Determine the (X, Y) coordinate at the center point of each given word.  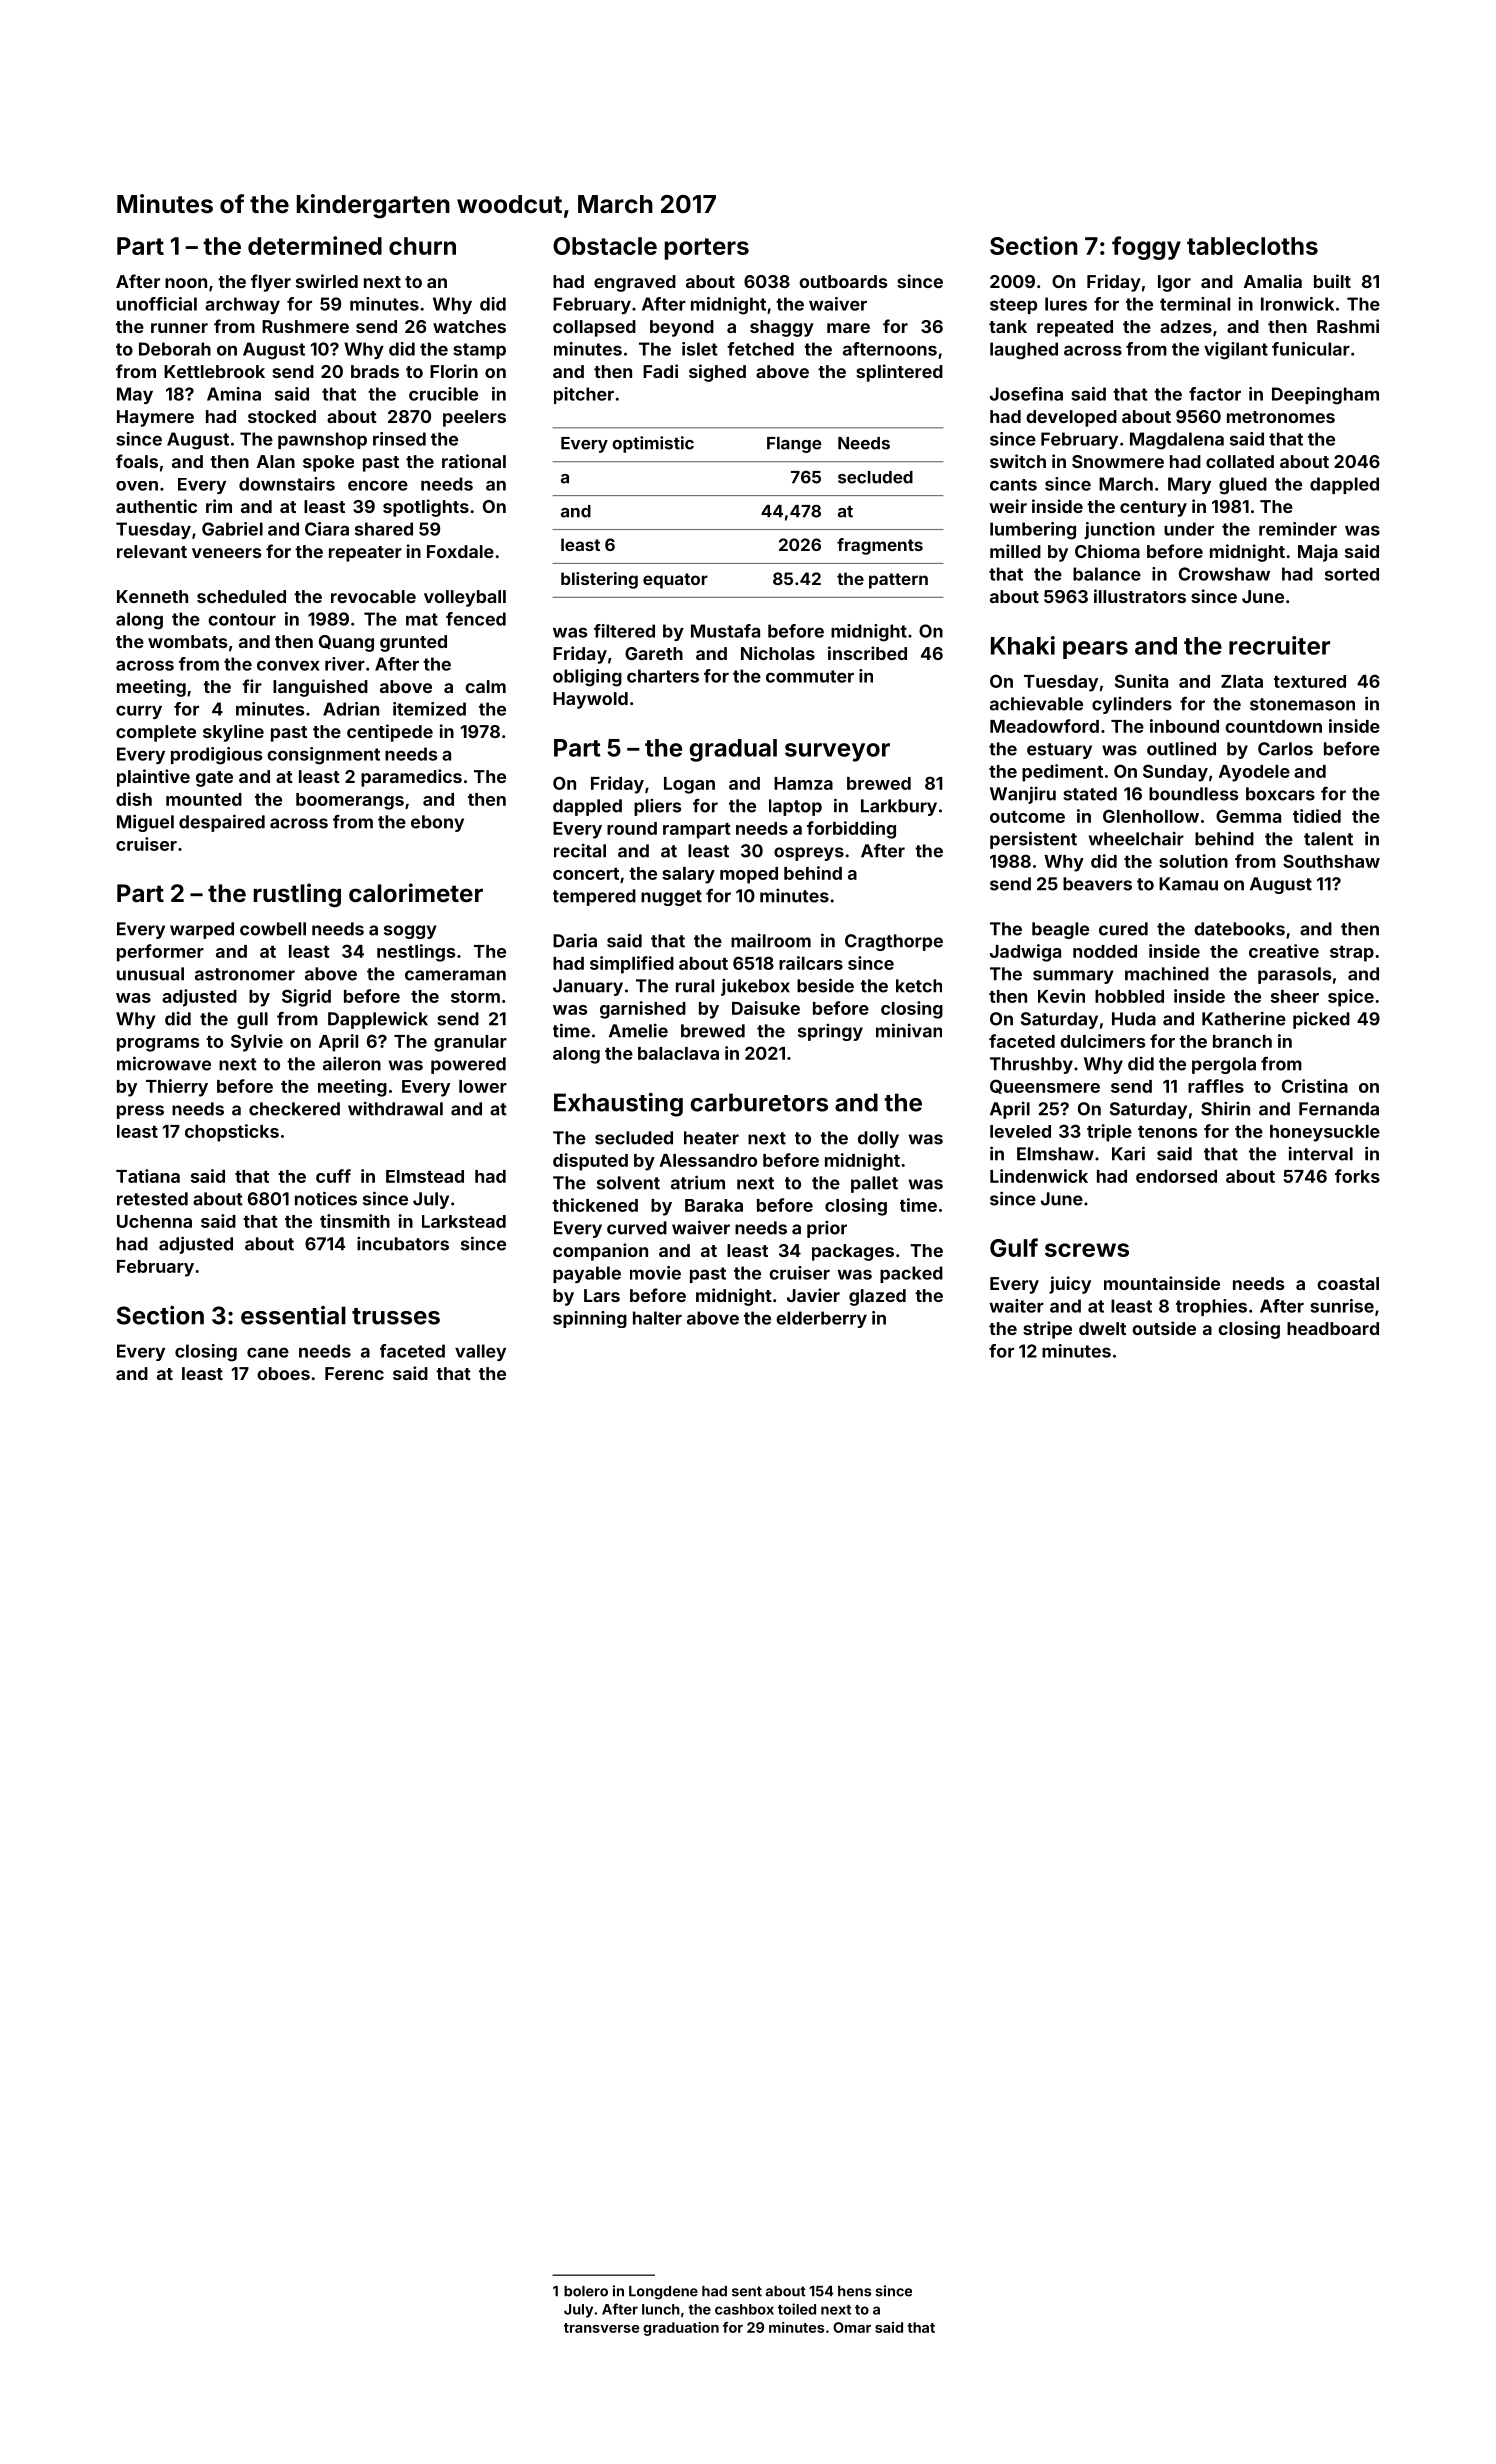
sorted (1352, 574)
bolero (586, 2291)
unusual (150, 974)
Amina (234, 394)
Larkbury (899, 807)
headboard (1333, 1328)
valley (480, 1352)
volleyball (465, 598)
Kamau (1188, 884)
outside (1164, 1328)
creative (1284, 951)
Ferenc (354, 1373)
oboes (283, 1373)
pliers (657, 807)
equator (675, 581)
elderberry (821, 1319)
